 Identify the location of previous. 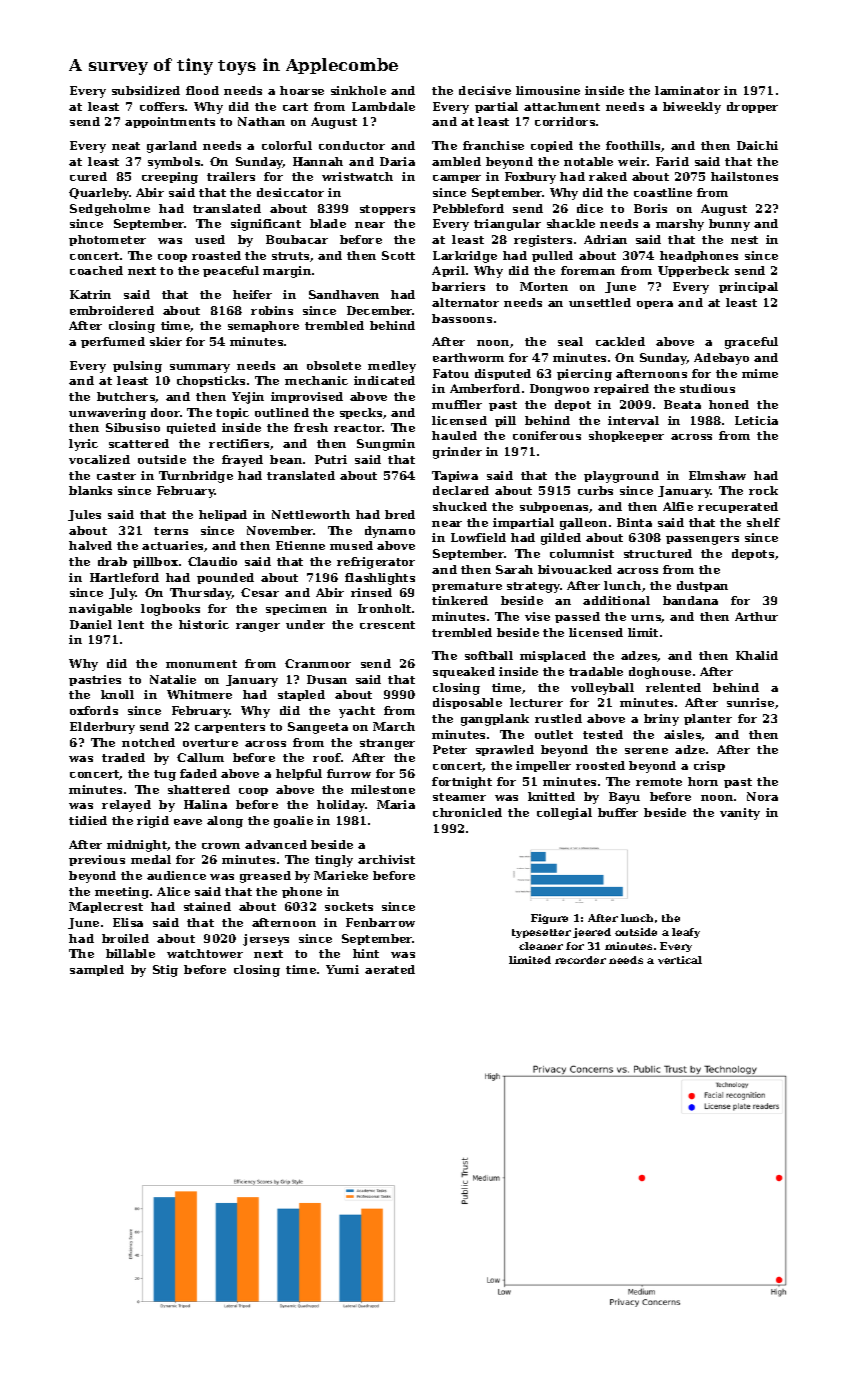
(97, 860).
